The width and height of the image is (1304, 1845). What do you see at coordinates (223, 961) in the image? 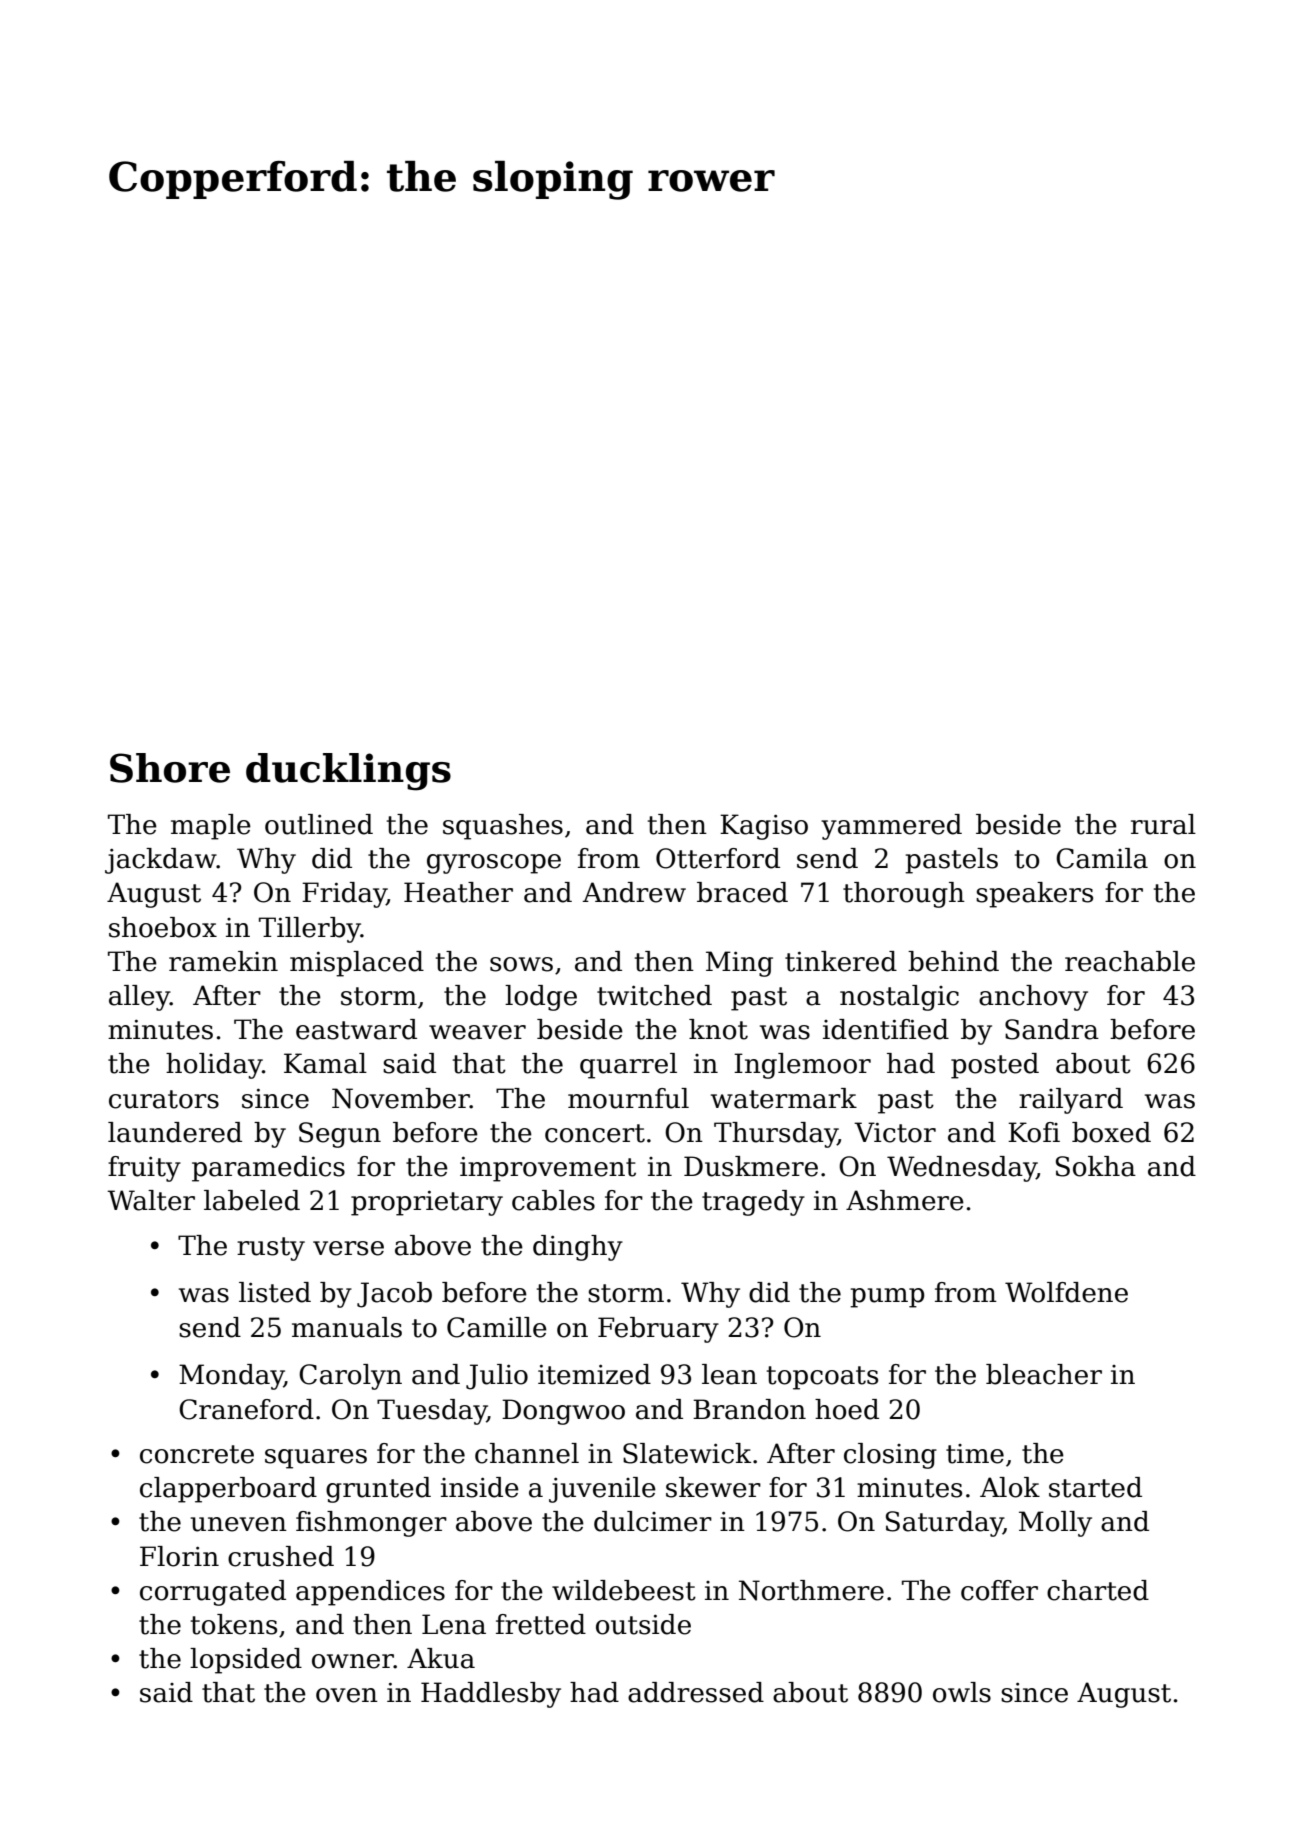
I see `ramekin` at bounding box center [223, 961].
